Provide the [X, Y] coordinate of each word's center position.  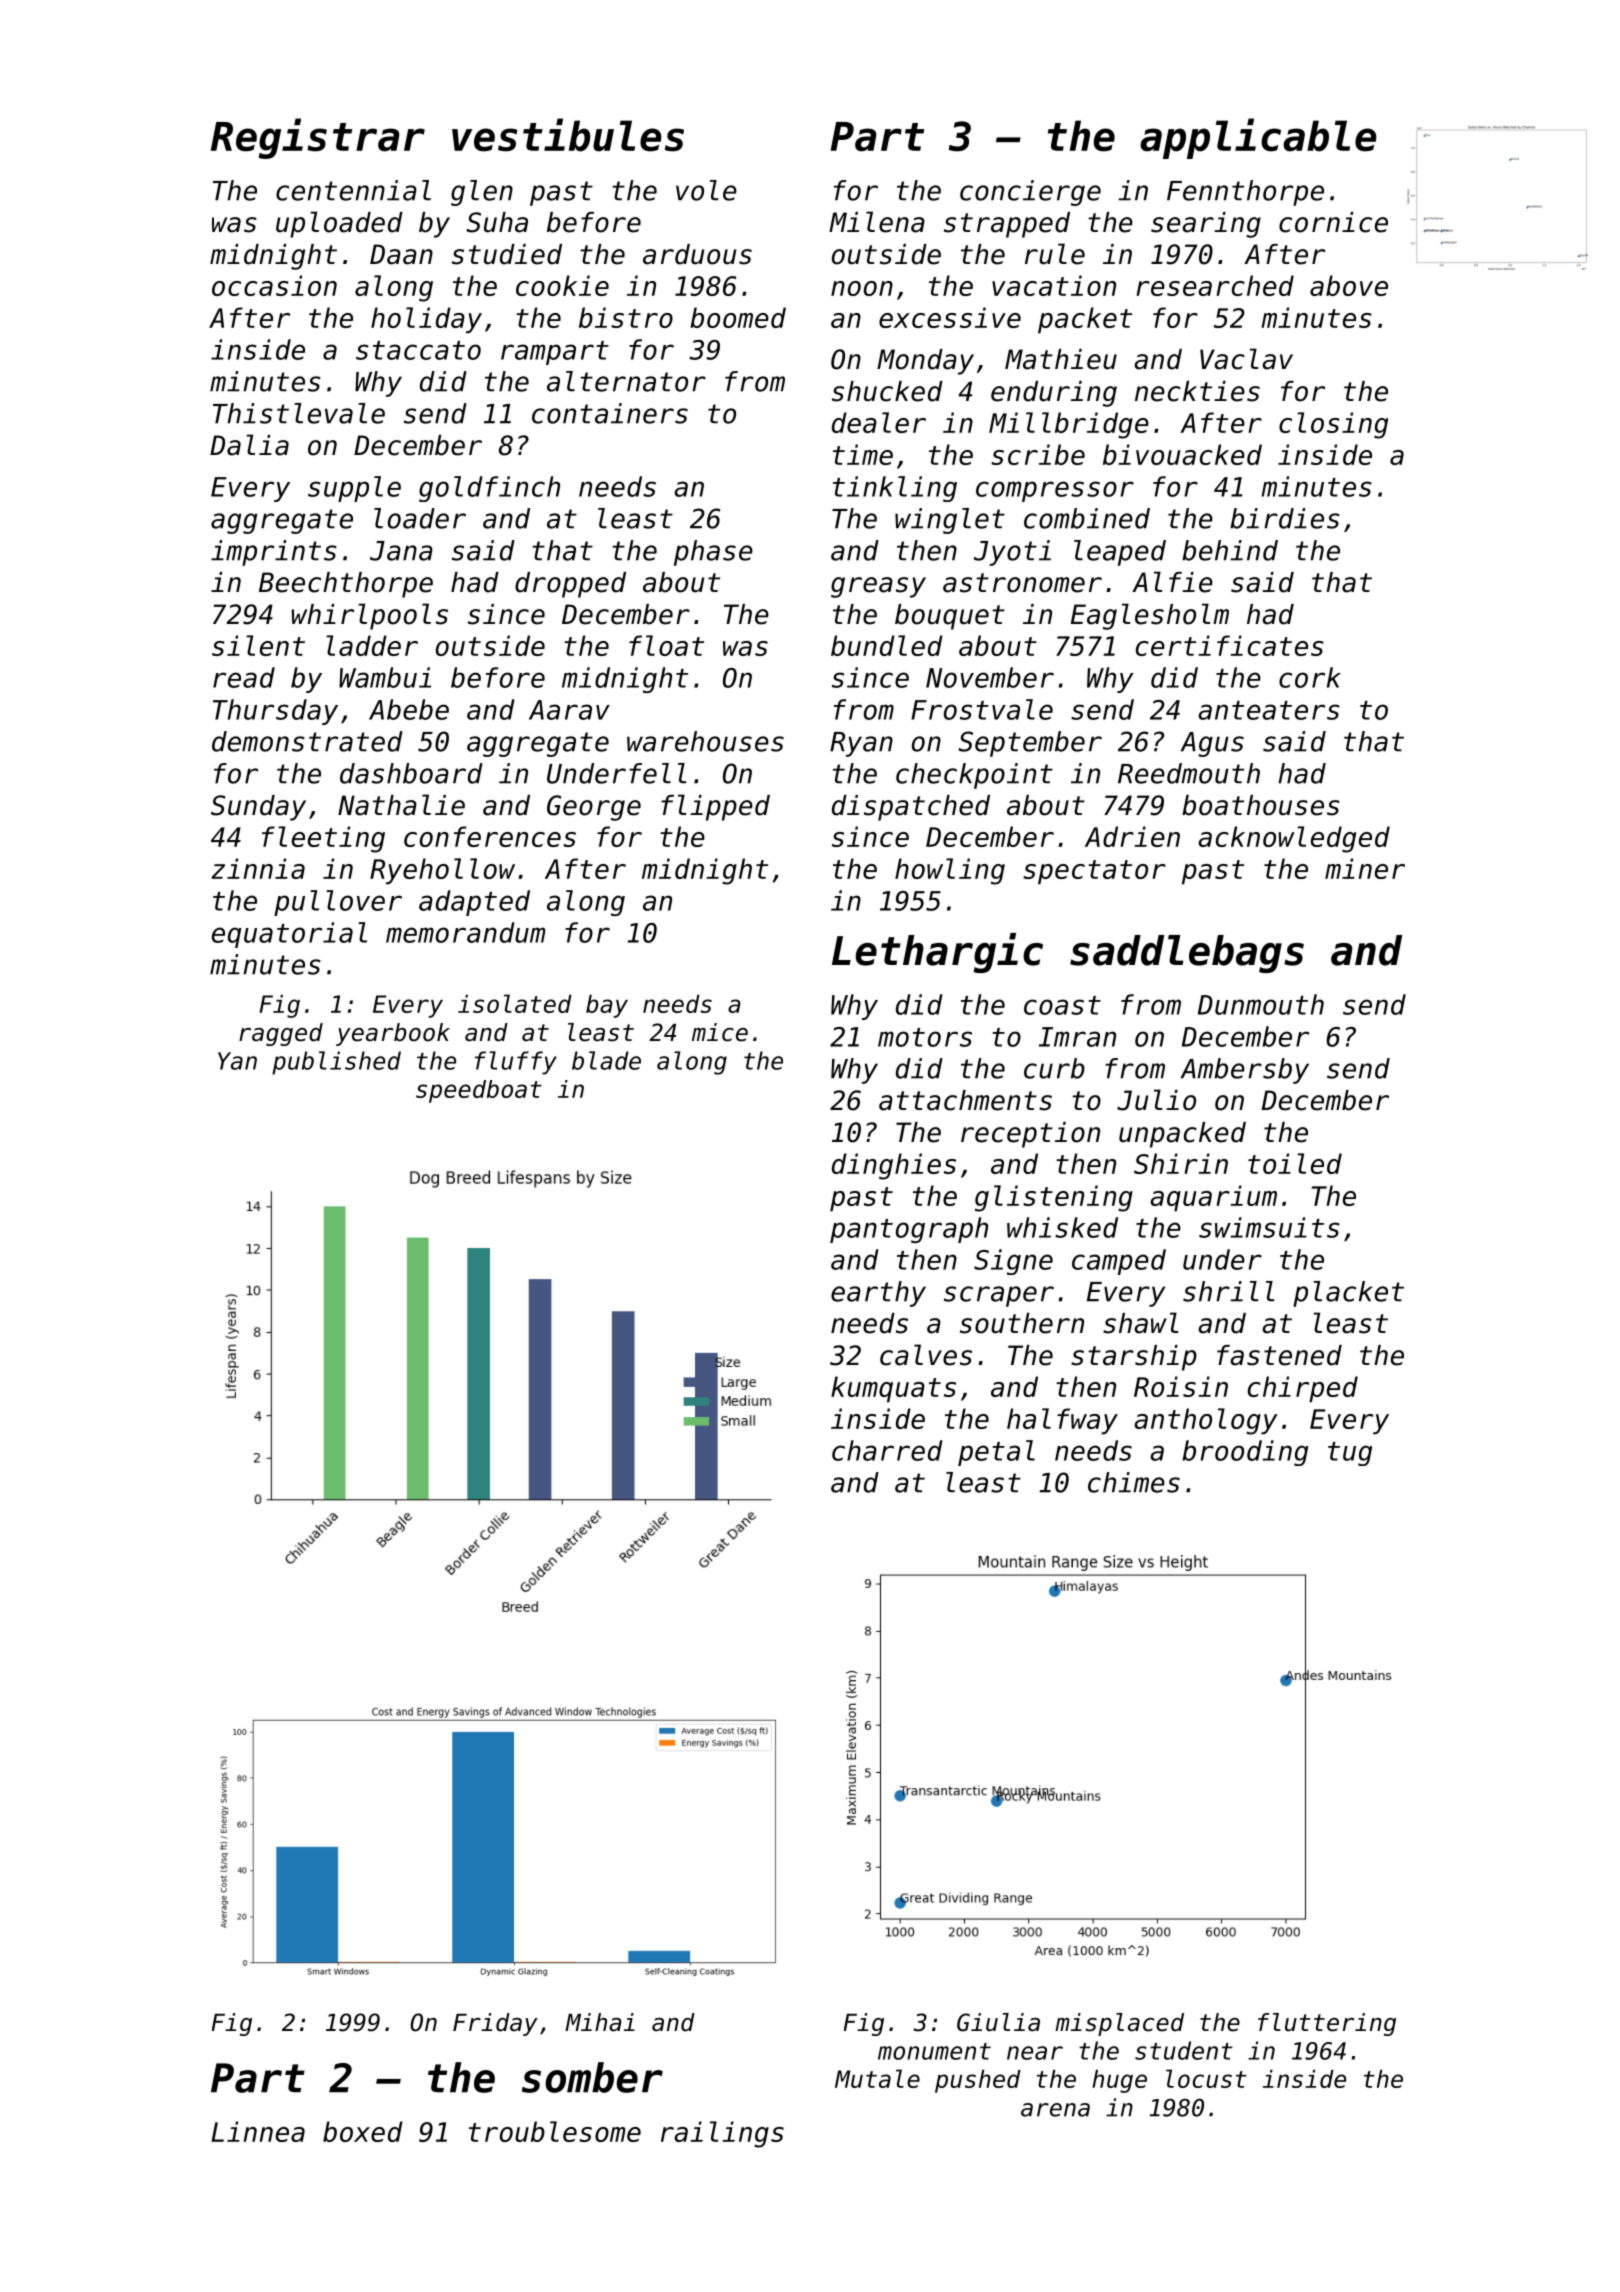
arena [1055, 2110]
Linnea [258, 2131]
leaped [1120, 553]
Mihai [600, 2022]
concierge [1030, 193]
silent [258, 645]
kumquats [893, 1389]
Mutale [877, 2078]
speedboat [479, 1091]
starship [1134, 1358]
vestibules [568, 135]
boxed [363, 2131]
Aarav [569, 710]
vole [706, 190]
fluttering [1327, 2024]
